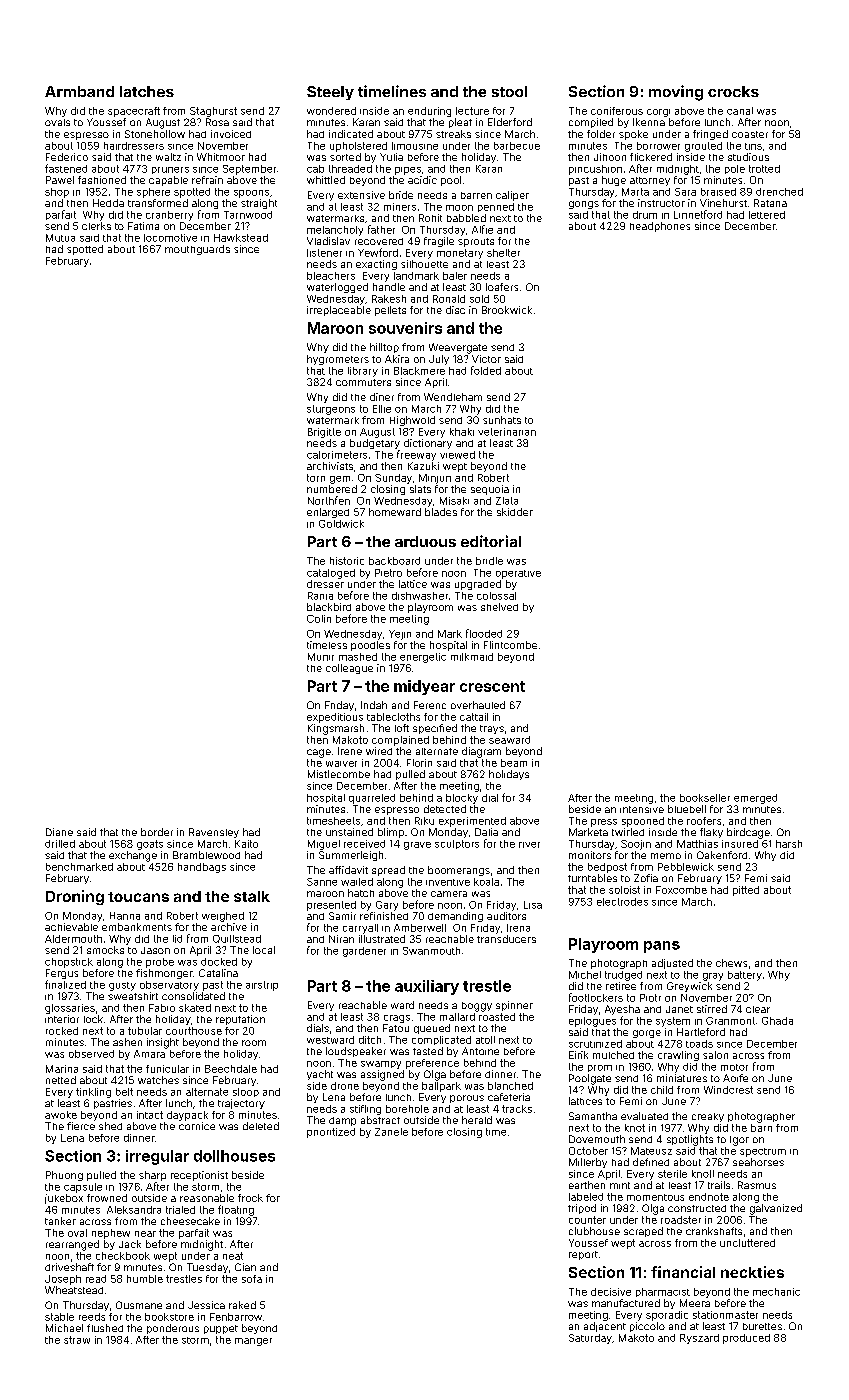  I want to click on Staghurst, so click(213, 112).
